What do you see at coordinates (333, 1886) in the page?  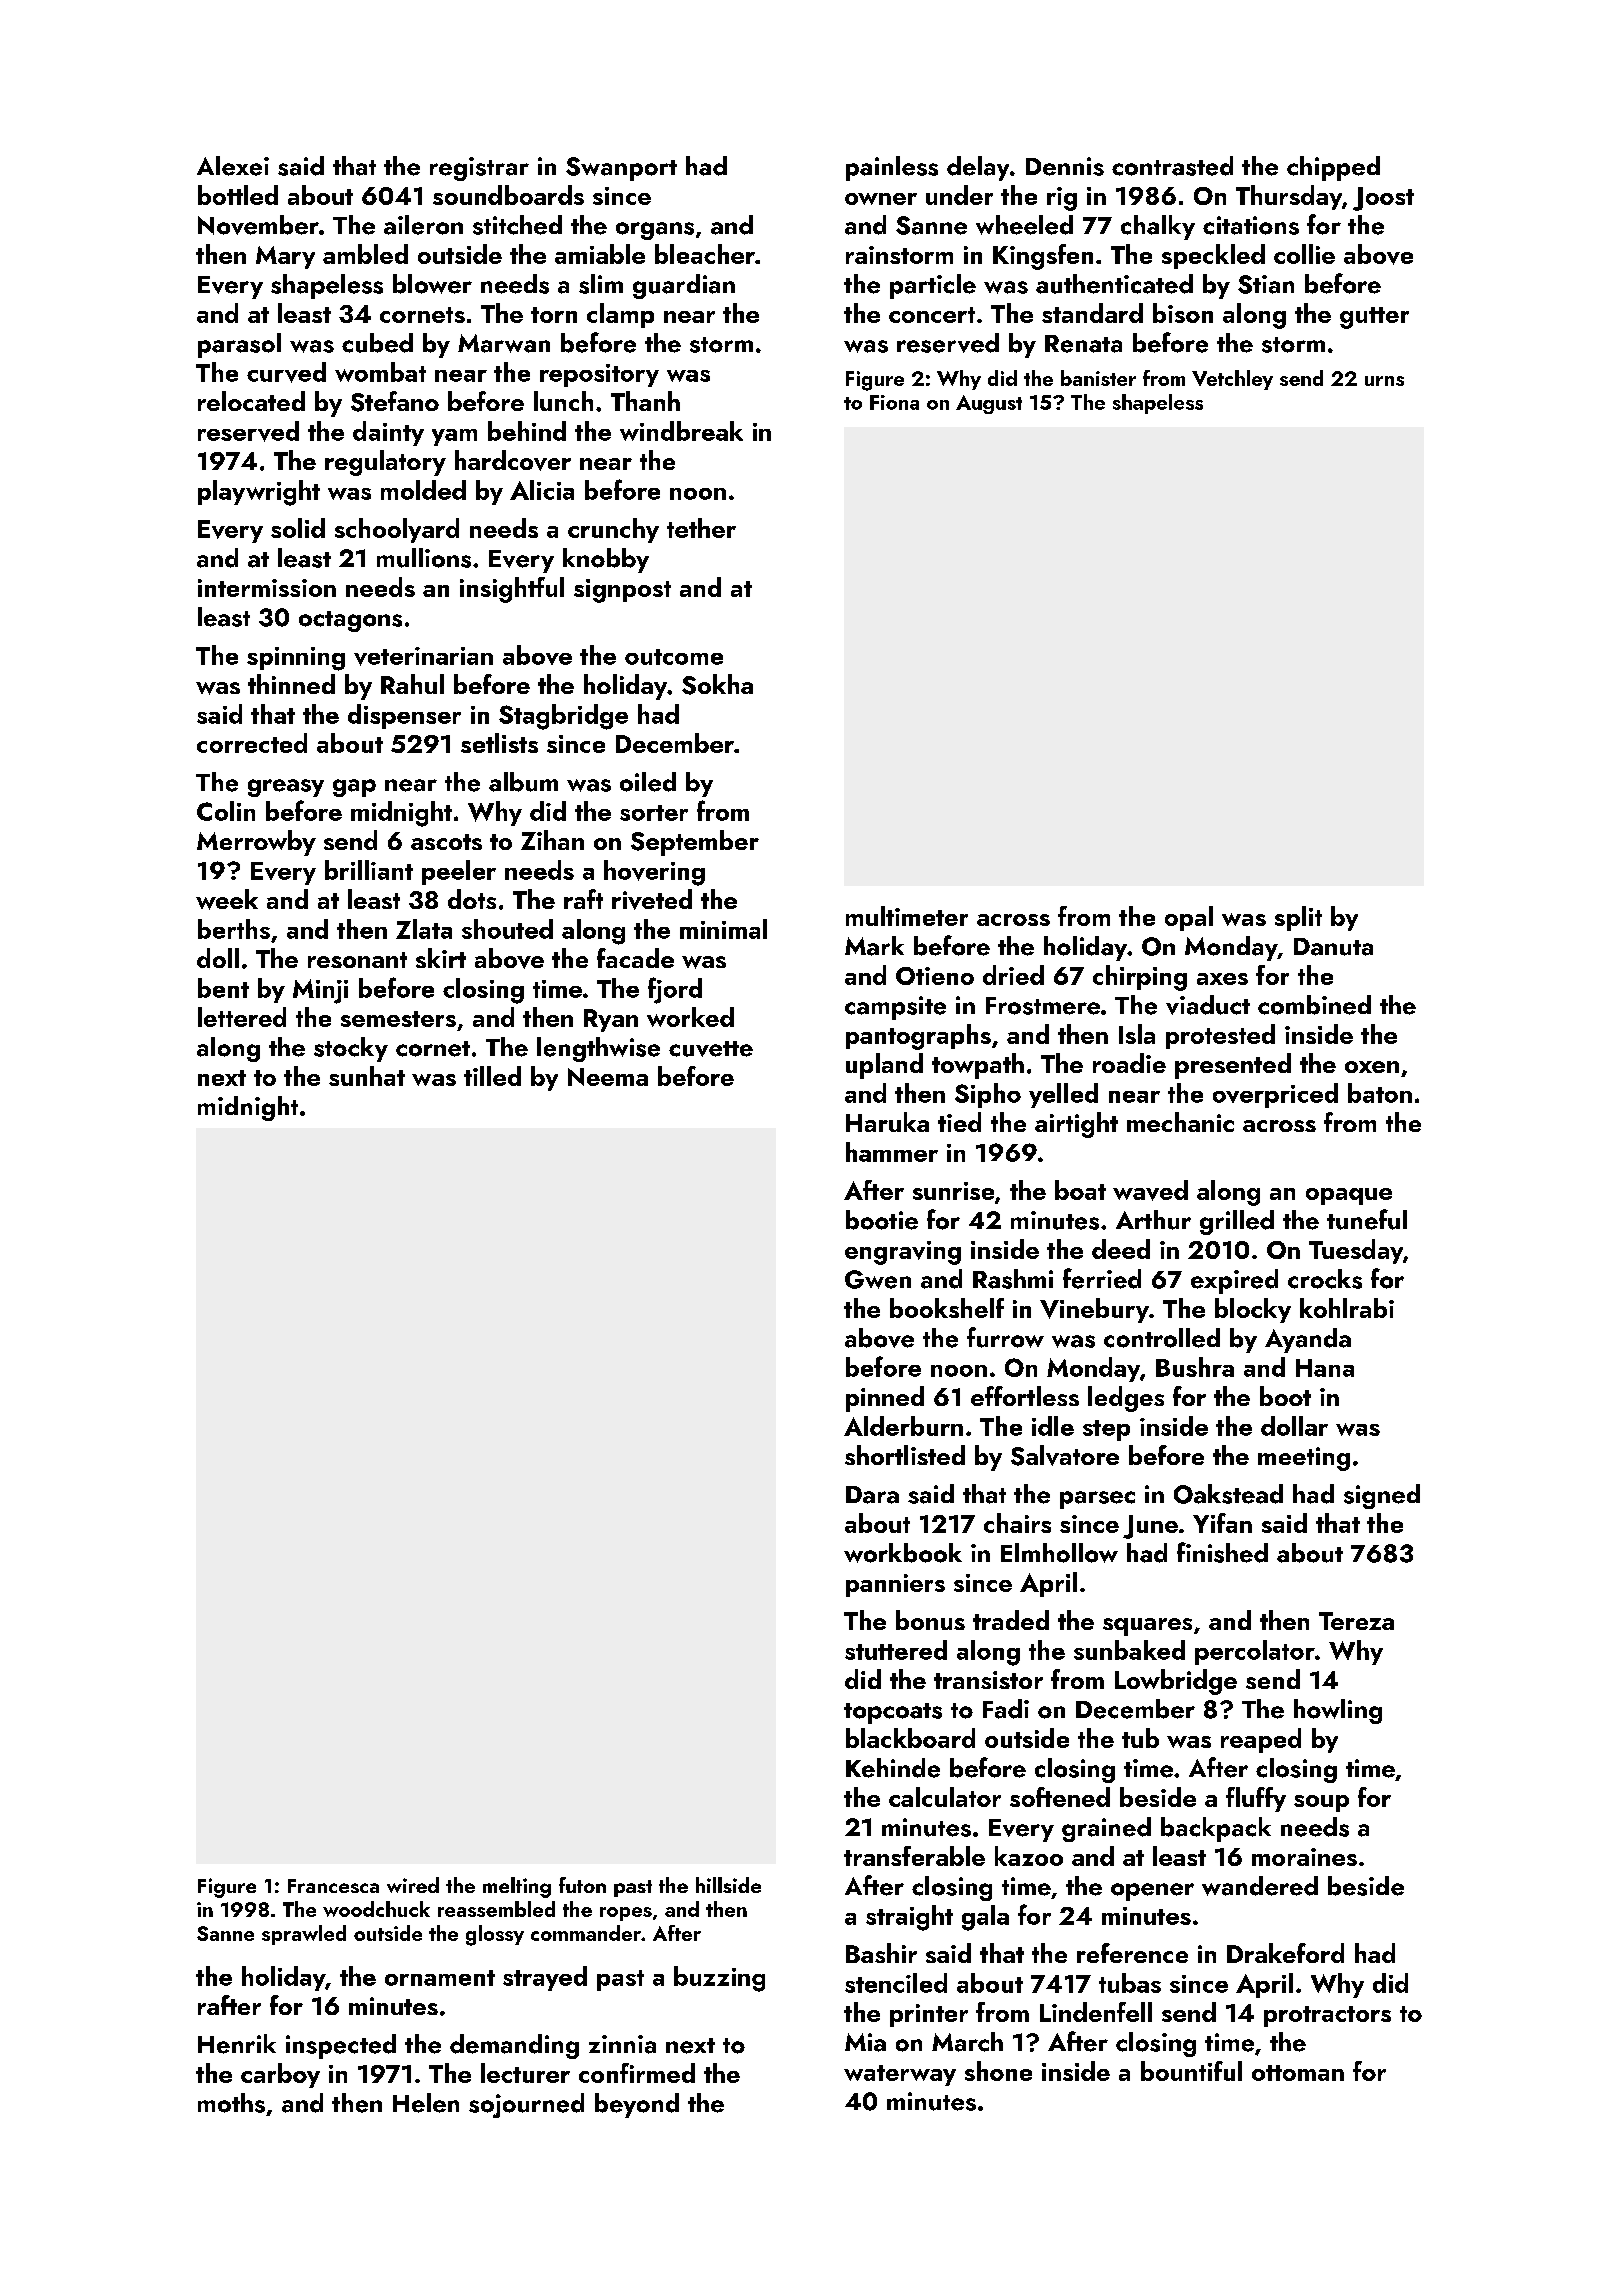 I see `Francesca` at bounding box center [333, 1886].
